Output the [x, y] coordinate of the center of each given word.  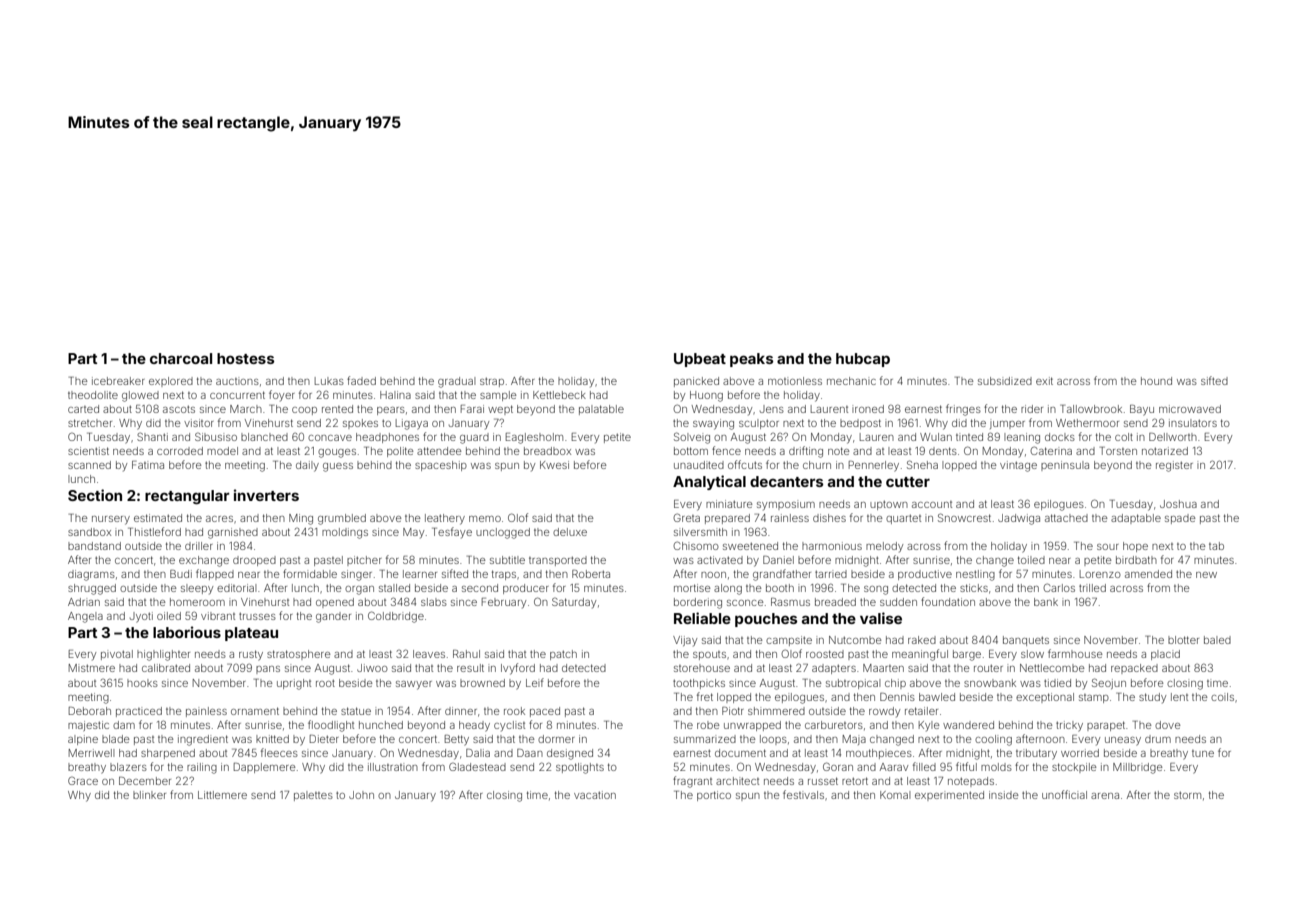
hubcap [863, 360]
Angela [85, 617]
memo [485, 519]
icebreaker [118, 381]
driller [199, 546]
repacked [1134, 669]
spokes [360, 424]
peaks [751, 360]
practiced [139, 712]
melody [884, 547]
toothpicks [699, 684]
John [361, 795]
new [1206, 575]
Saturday [574, 602]
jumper [1007, 425]
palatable [601, 410]
